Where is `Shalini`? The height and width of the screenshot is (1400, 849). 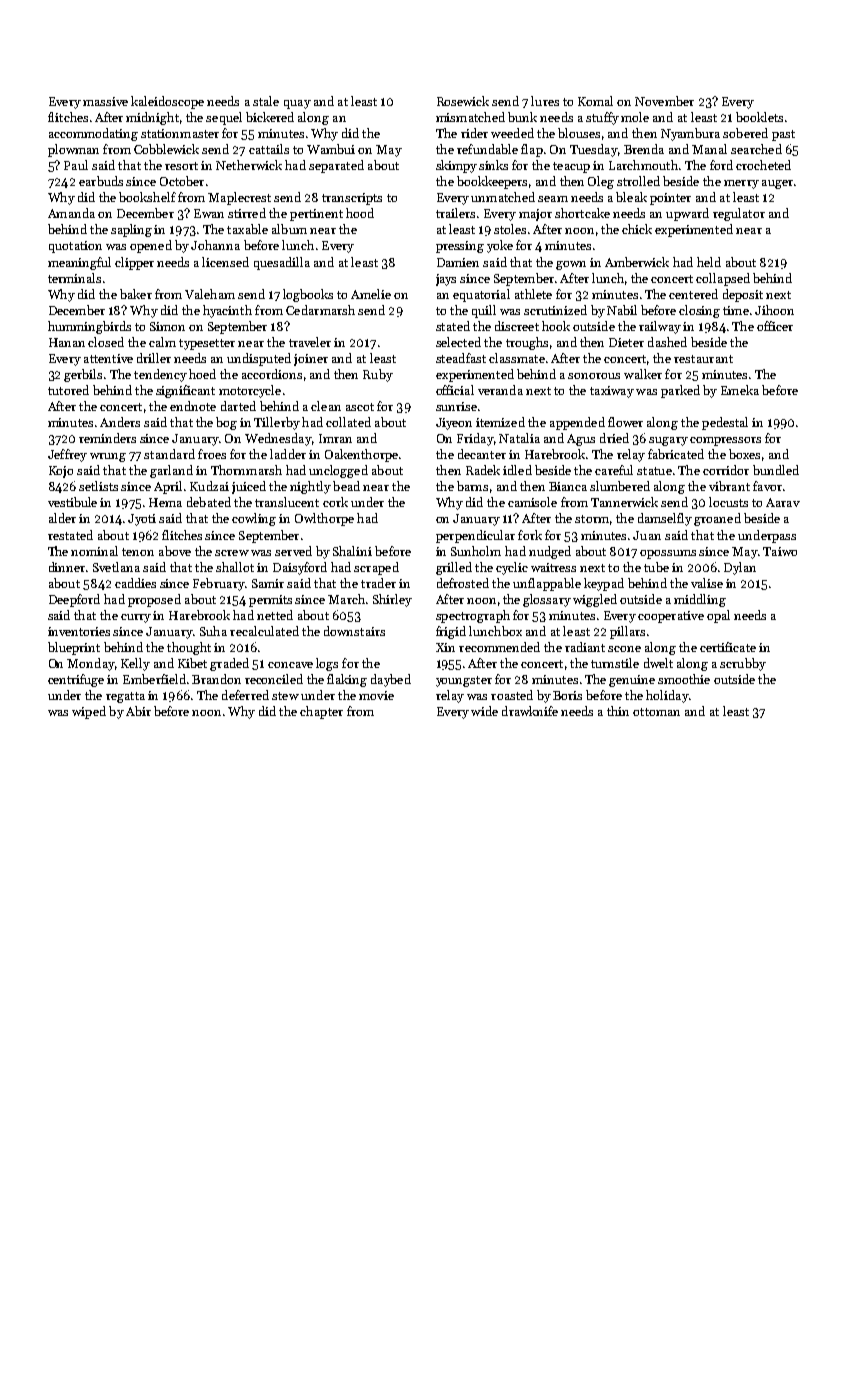
Shalini is located at coordinates (352, 551).
